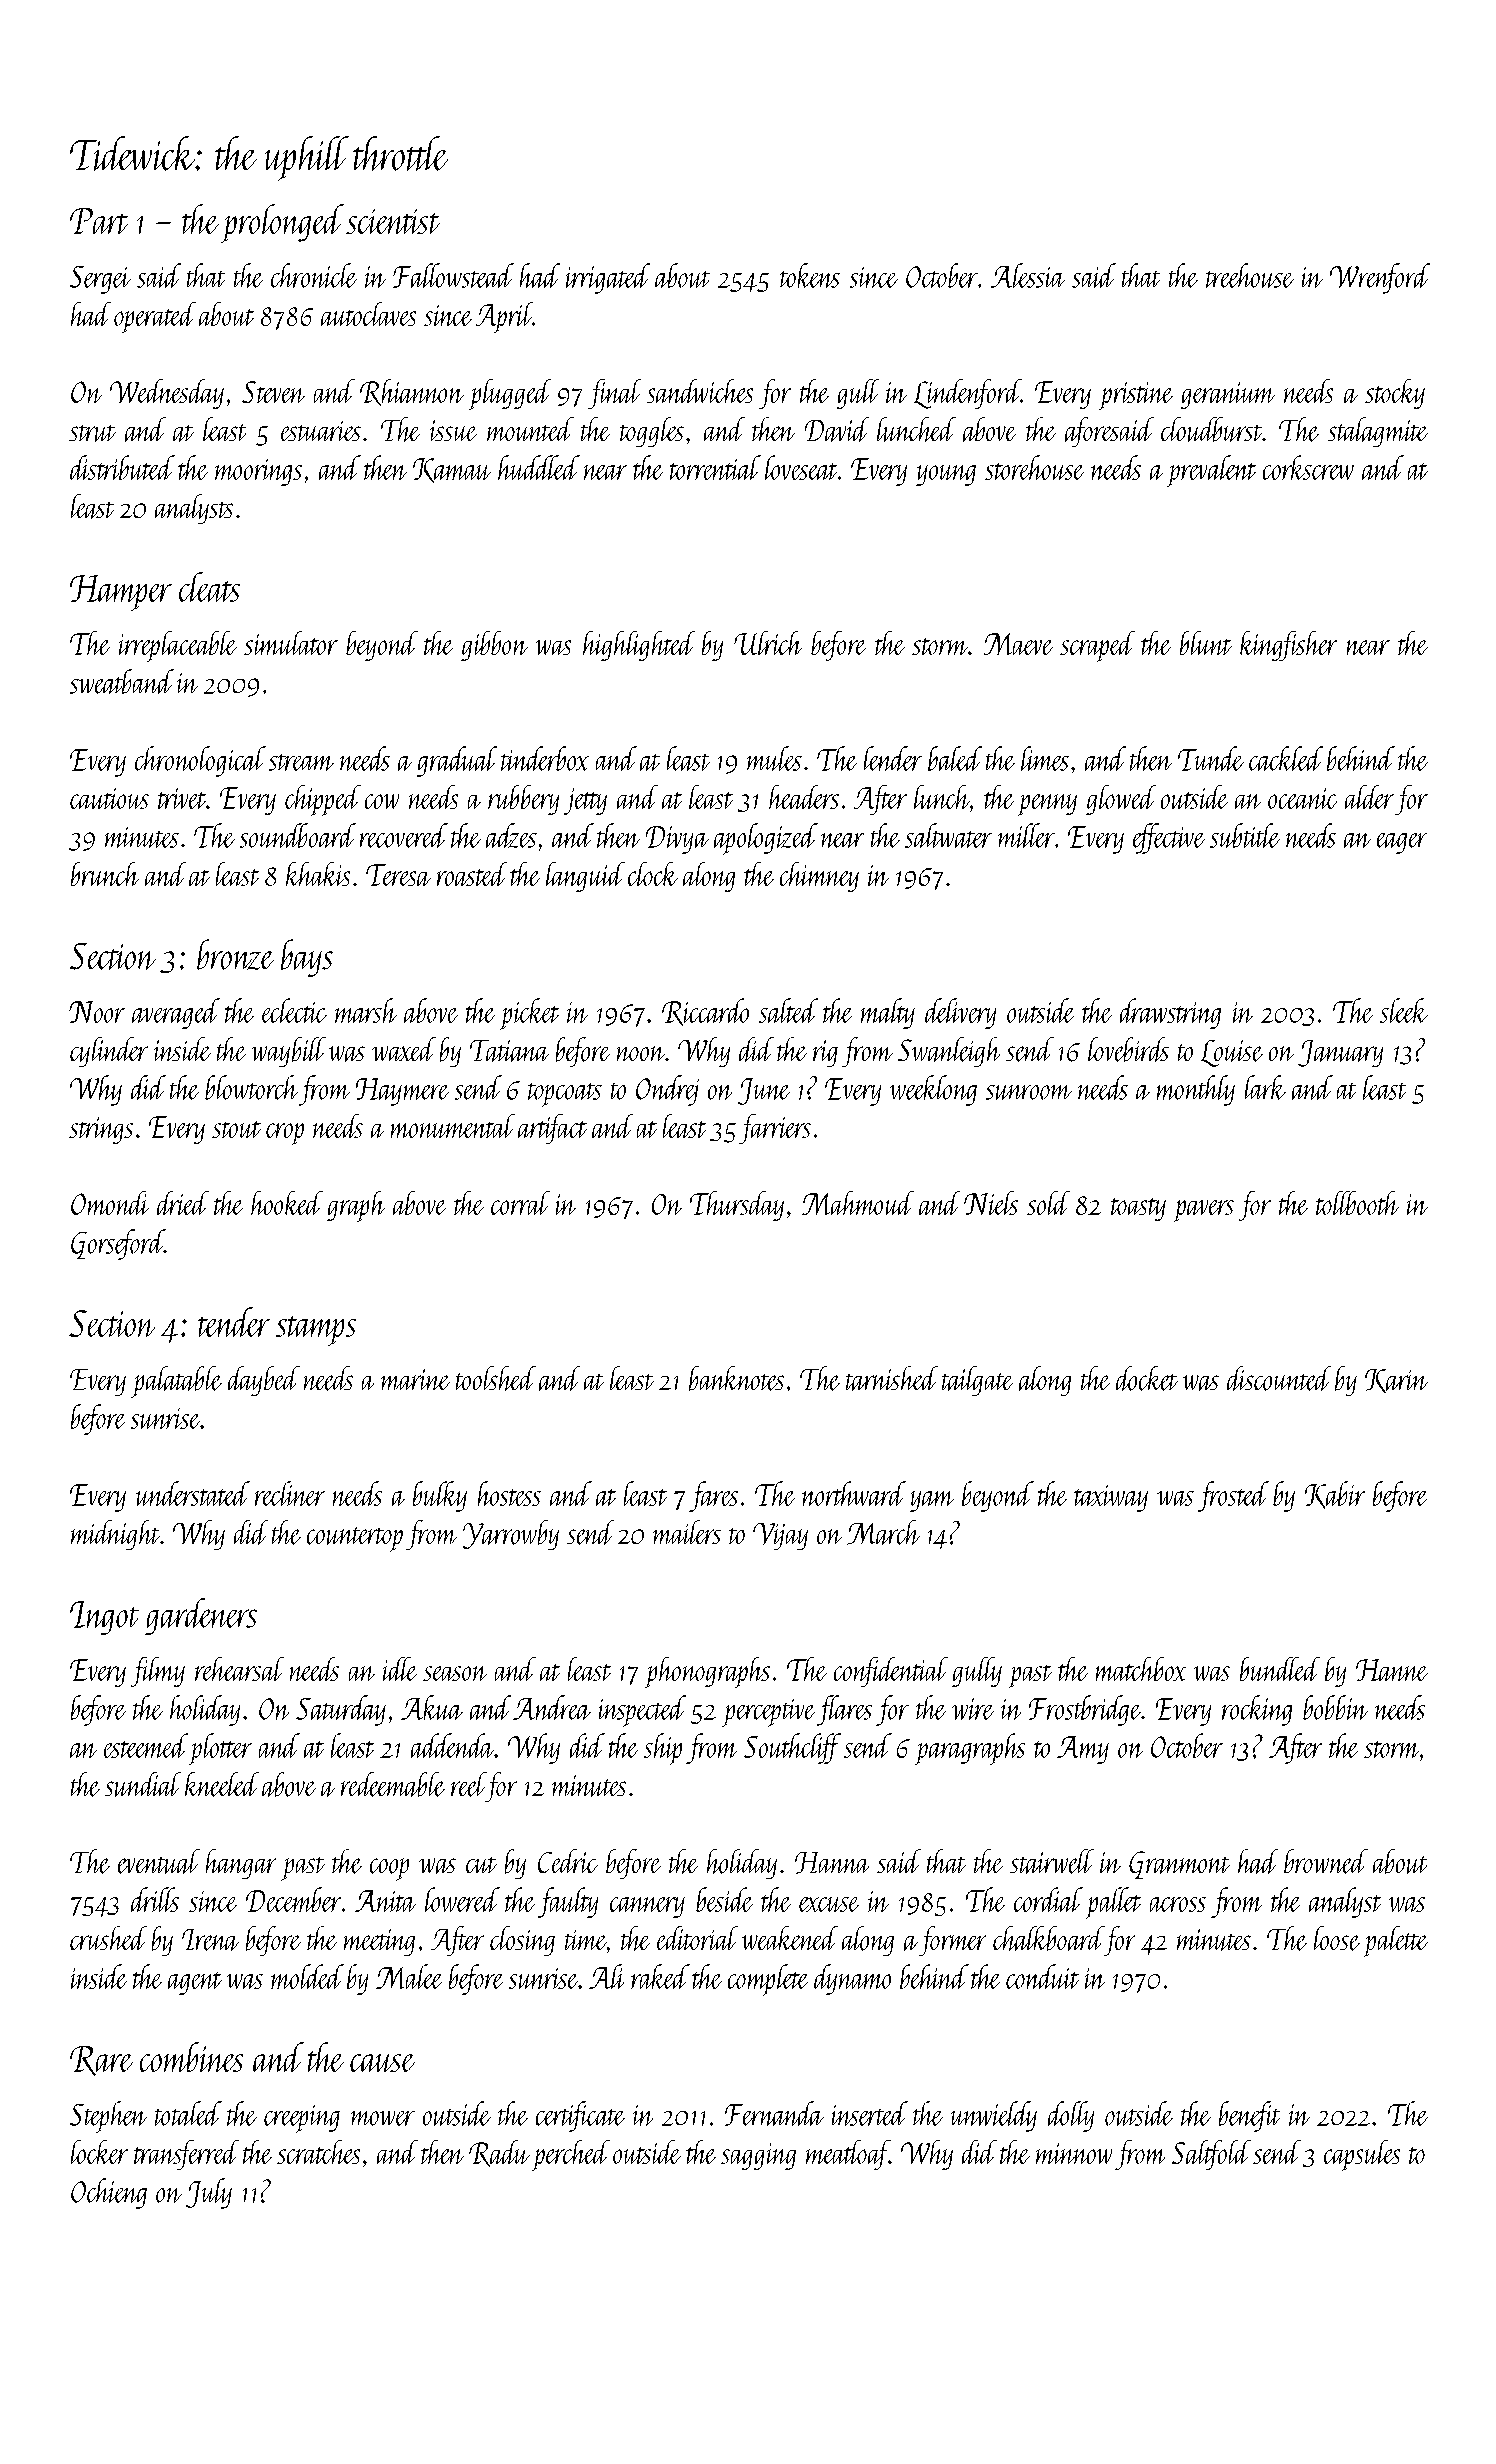 The width and height of the screenshot is (1496, 2464). I want to click on Swanleigh, so click(949, 1052).
